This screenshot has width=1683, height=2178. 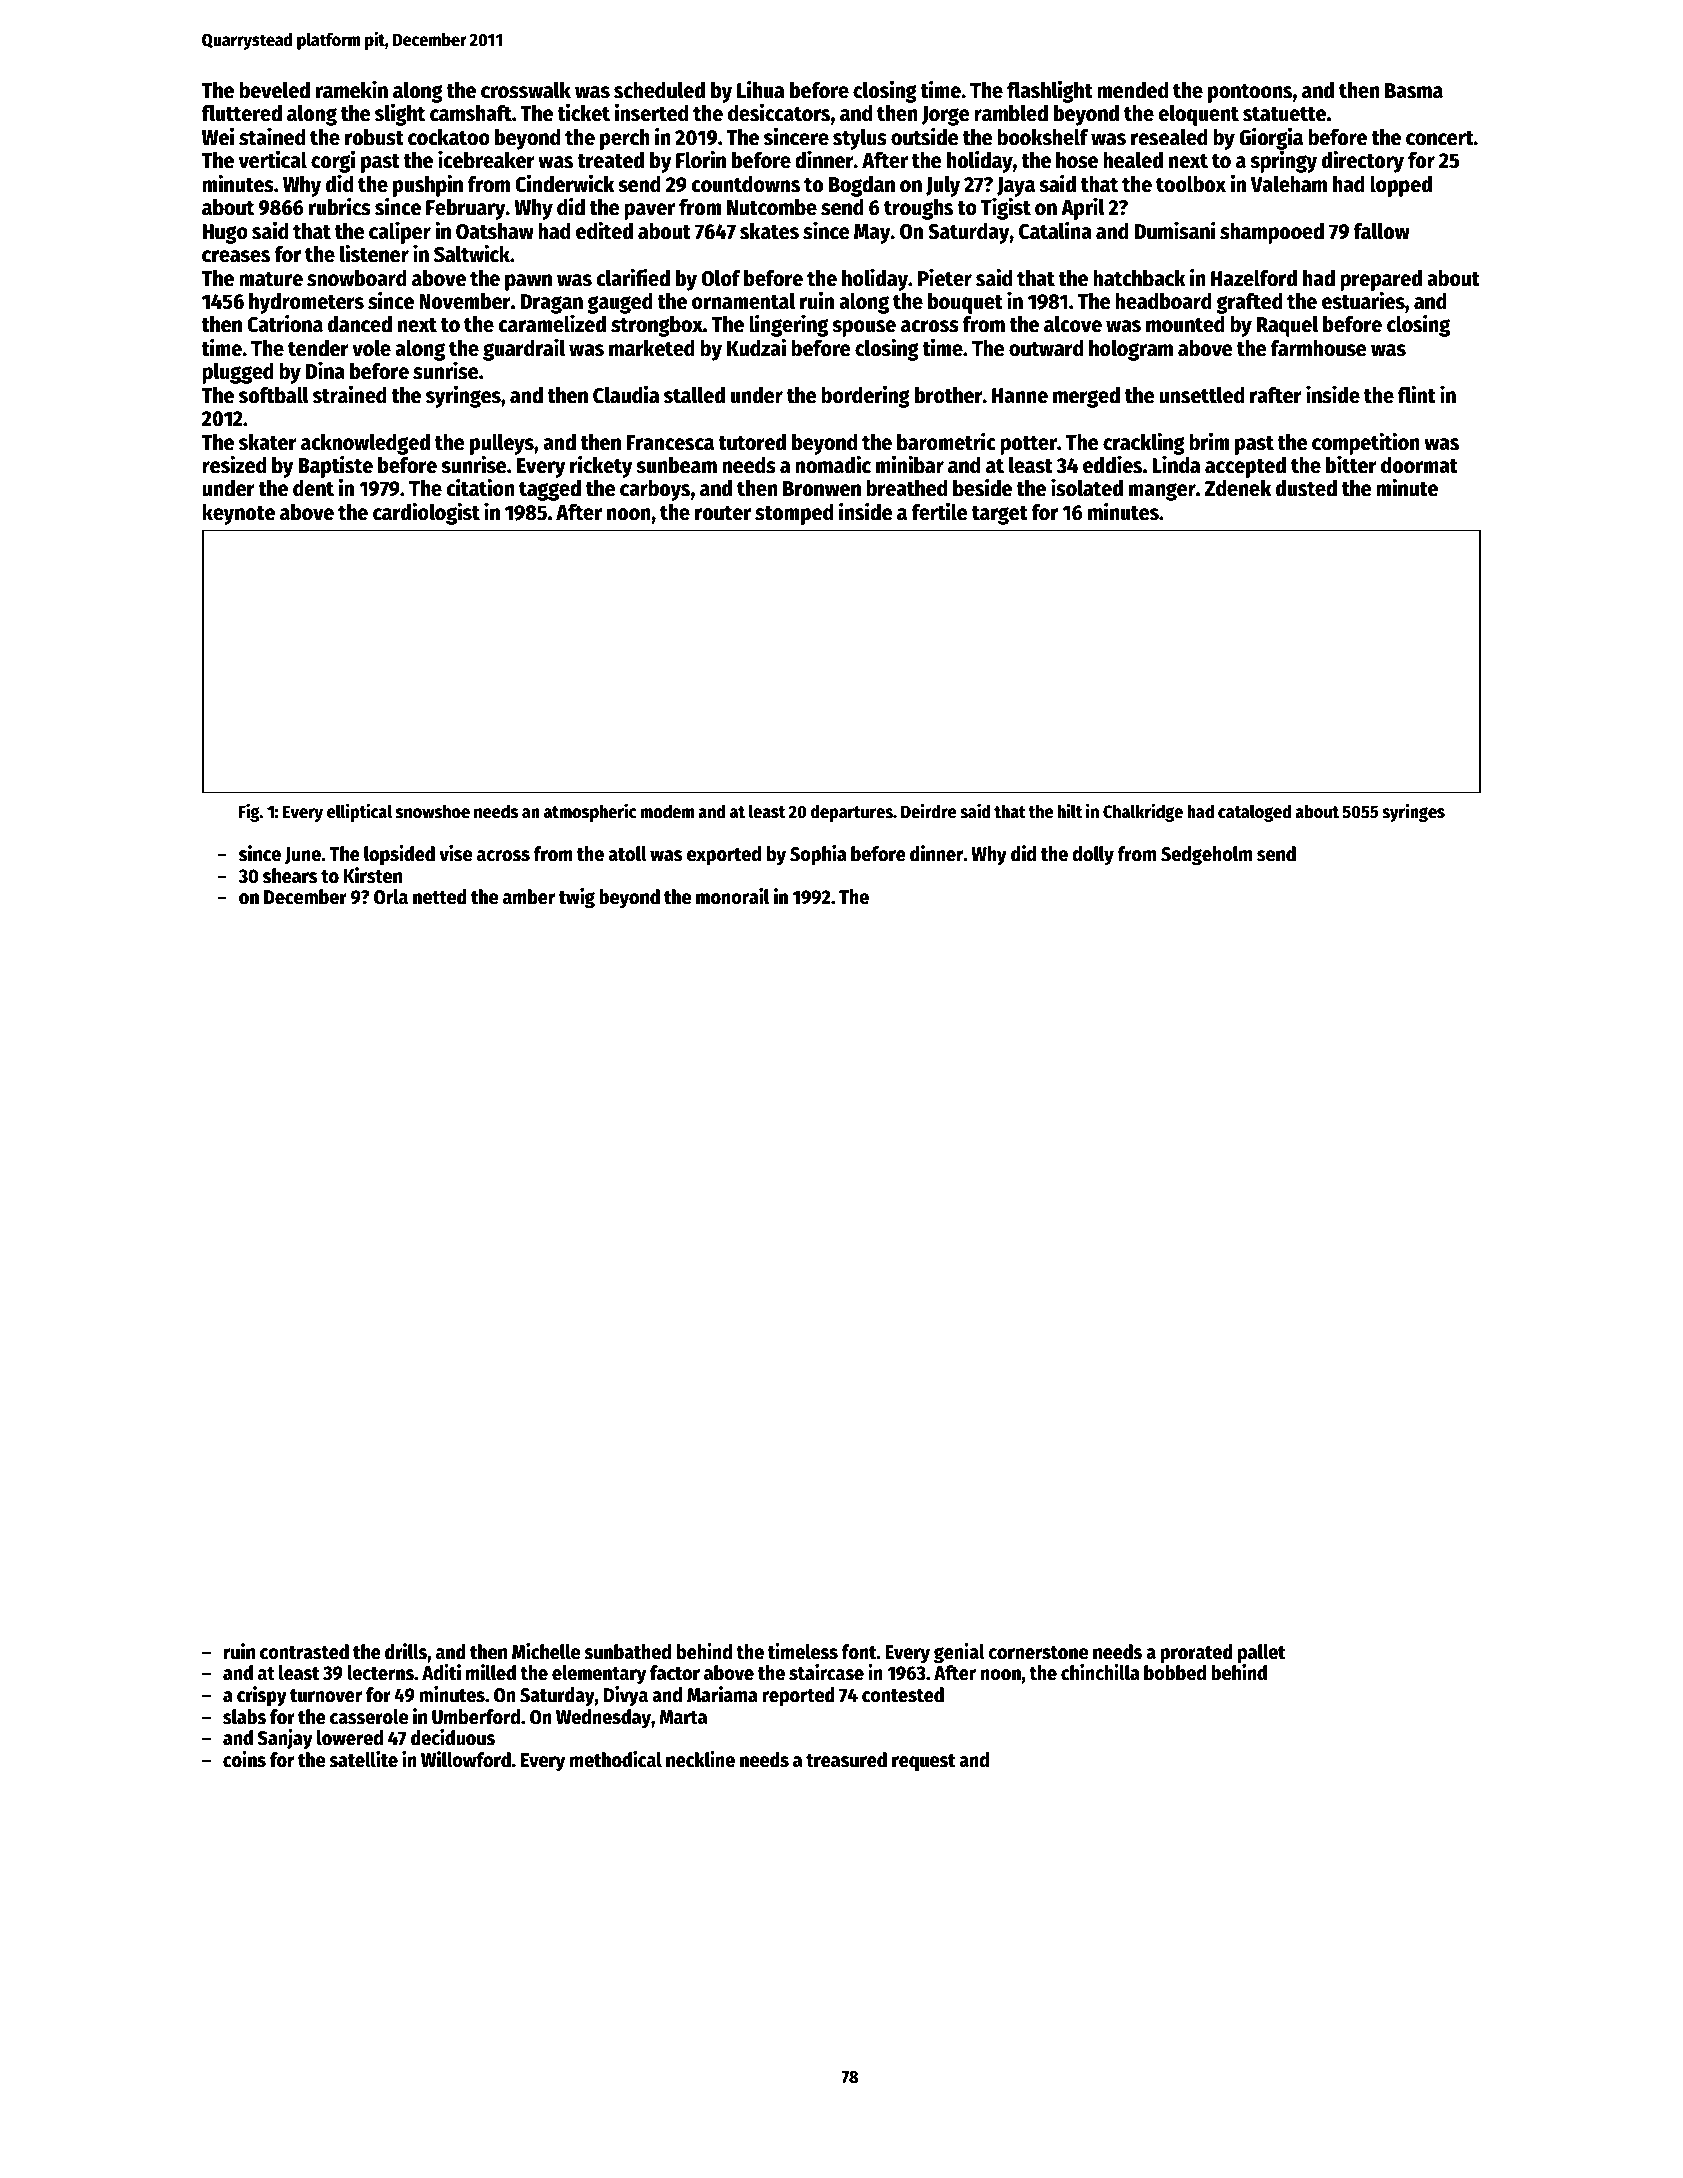 I want to click on contrasted, so click(x=304, y=1652).
